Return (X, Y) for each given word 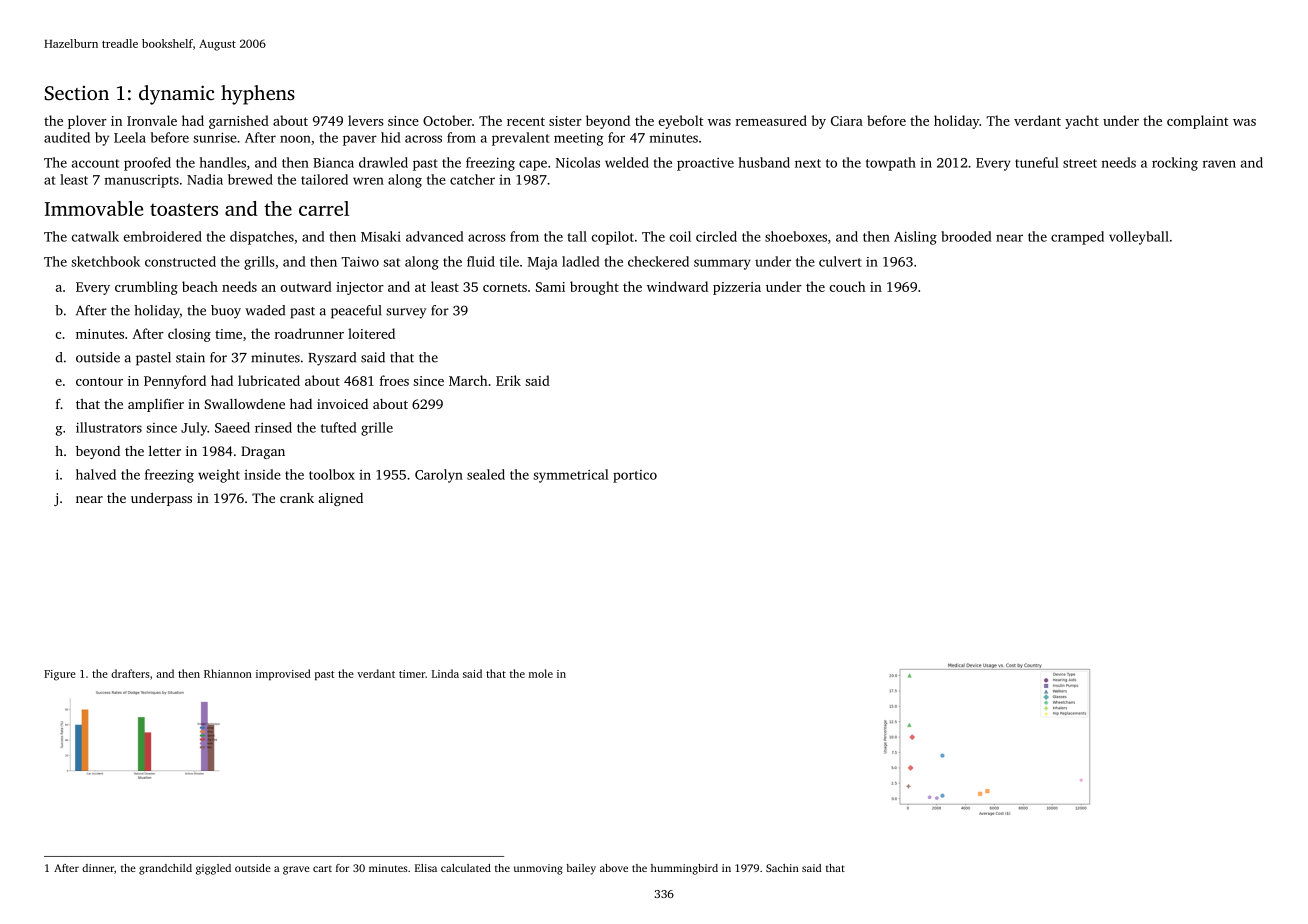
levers (366, 120)
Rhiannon (228, 673)
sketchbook (105, 261)
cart (322, 868)
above (614, 868)
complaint (1197, 122)
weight (219, 476)
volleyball (1139, 238)
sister (565, 121)
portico (635, 476)
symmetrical (571, 476)
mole (541, 673)
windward (677, 286)
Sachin (782, 868)
